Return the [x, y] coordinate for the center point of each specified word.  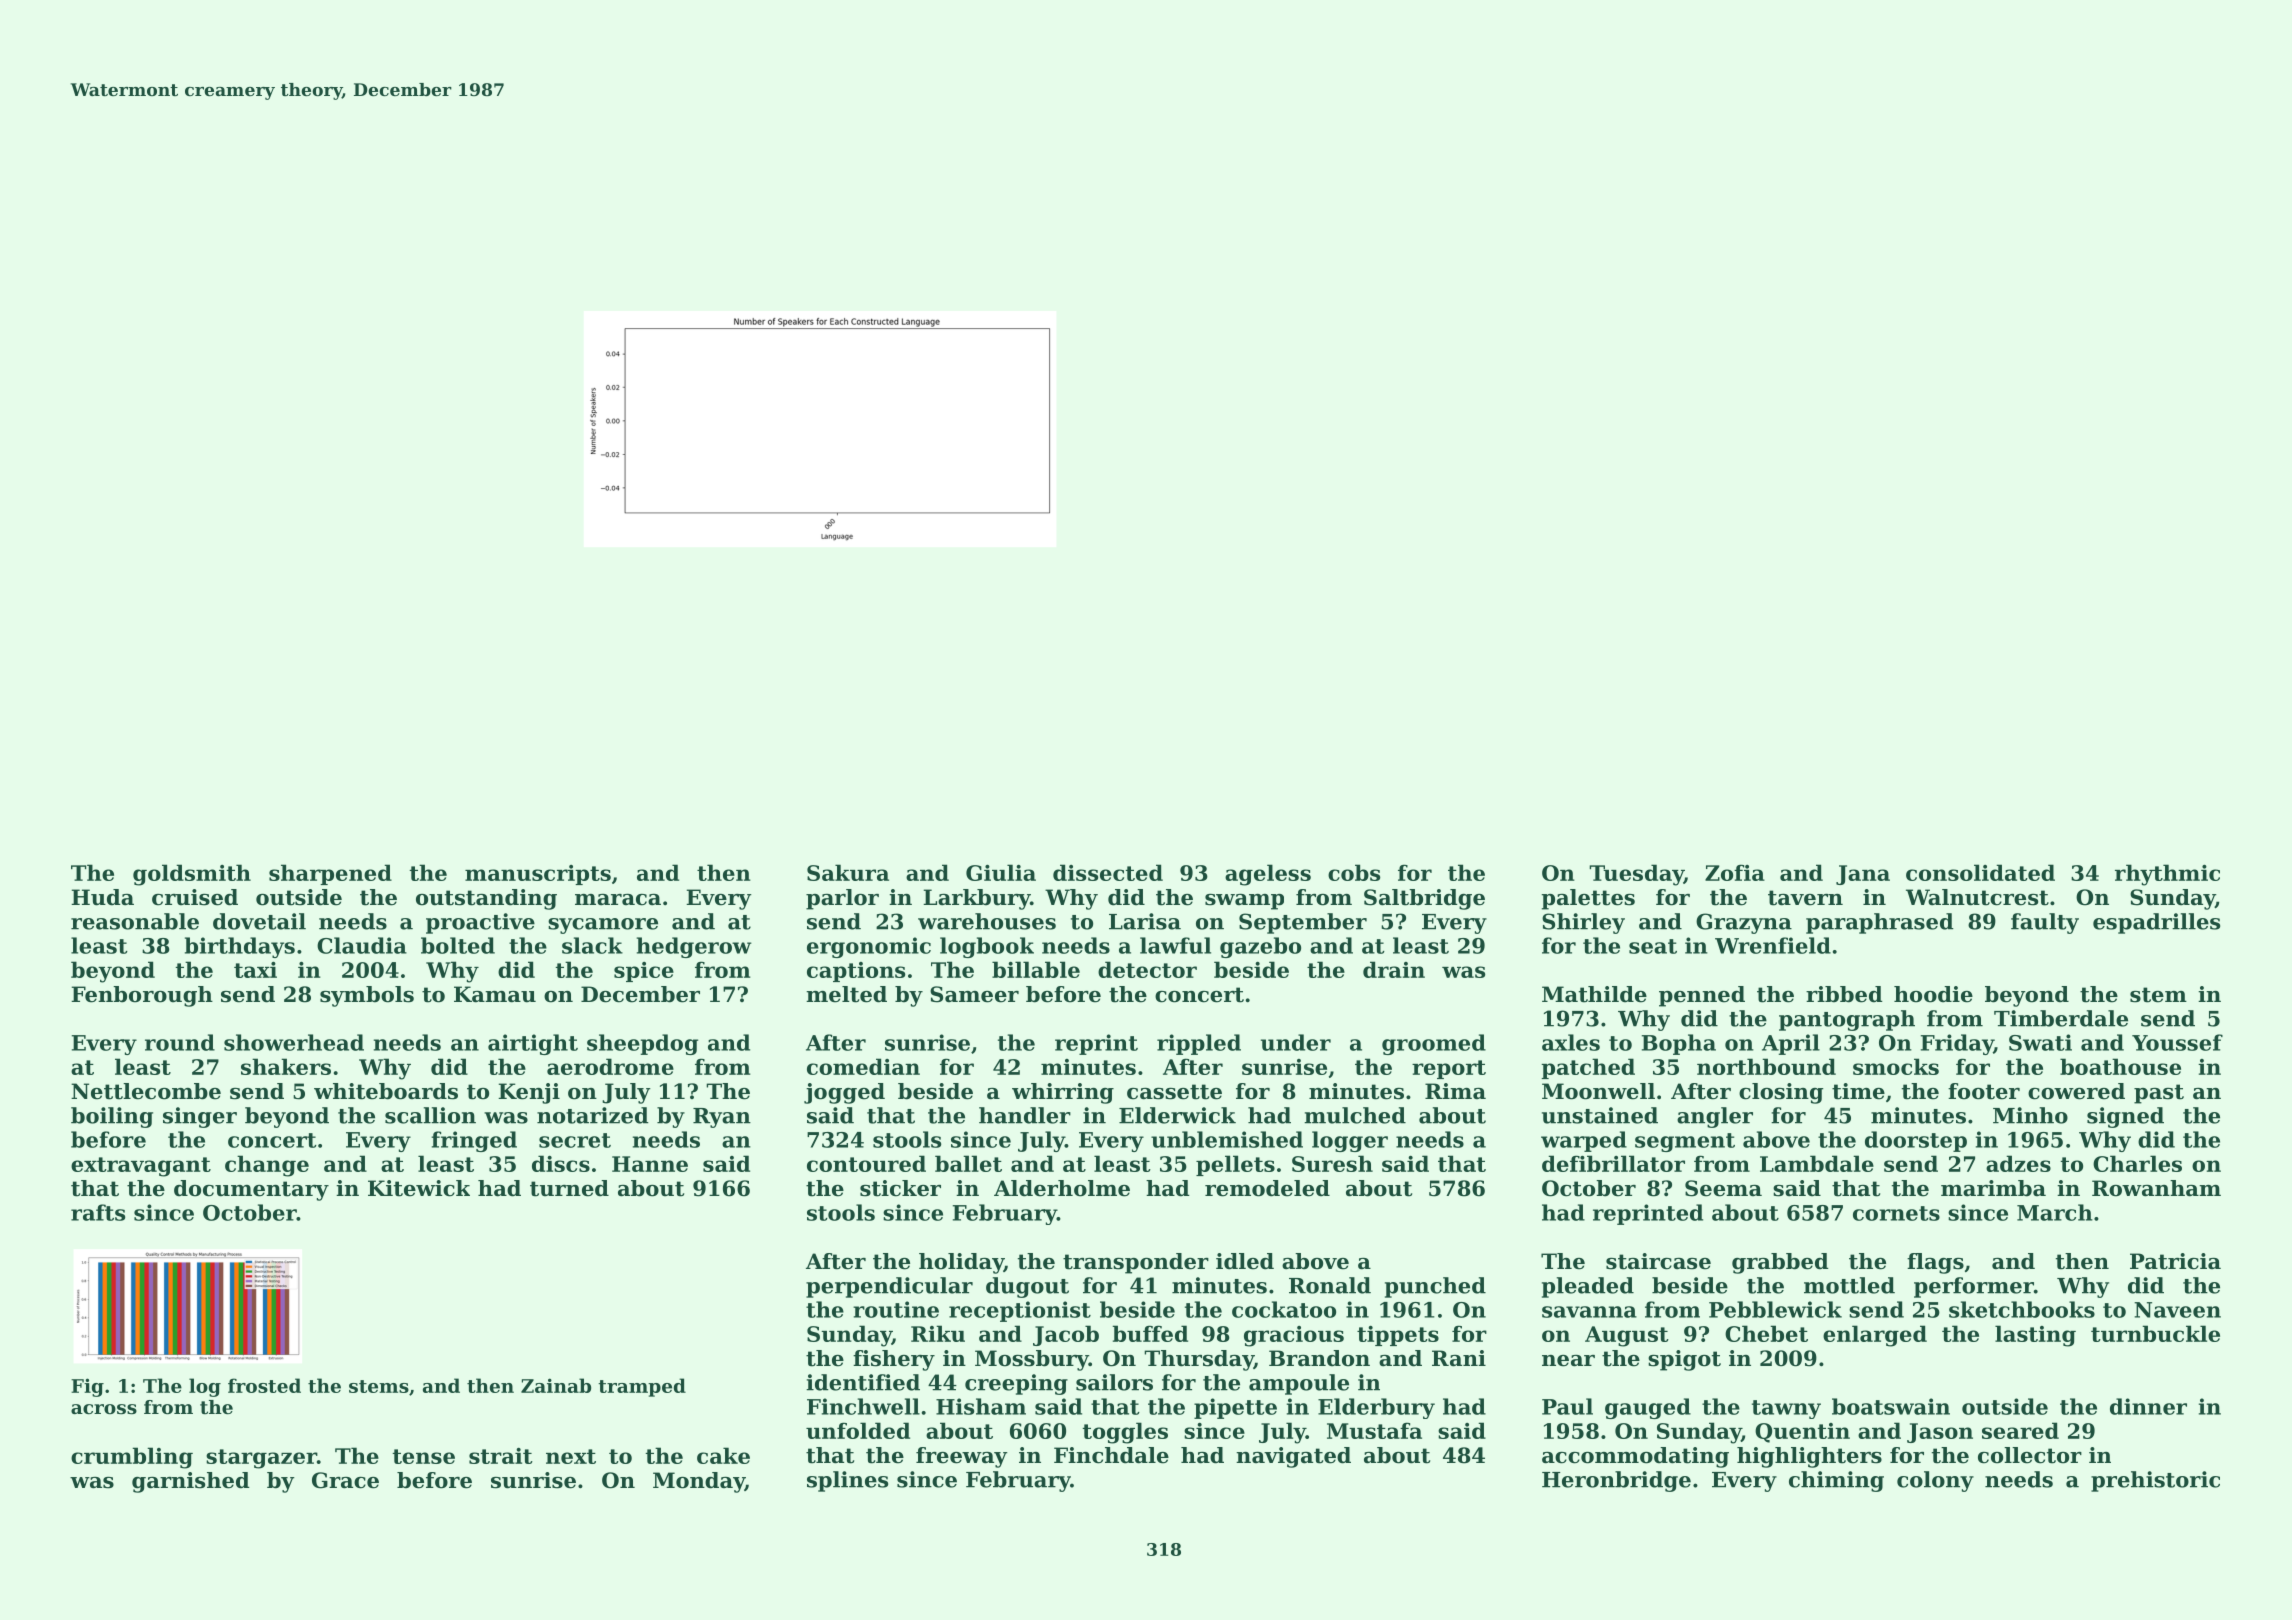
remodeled [1267, 1188]
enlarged [1875, 1336]
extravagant [141, 1167]
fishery [894, 1360]
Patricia [2175, 1261]
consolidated [1980, 872]
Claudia [362, 945]
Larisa [1145, 921]
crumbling [132, 1458]
